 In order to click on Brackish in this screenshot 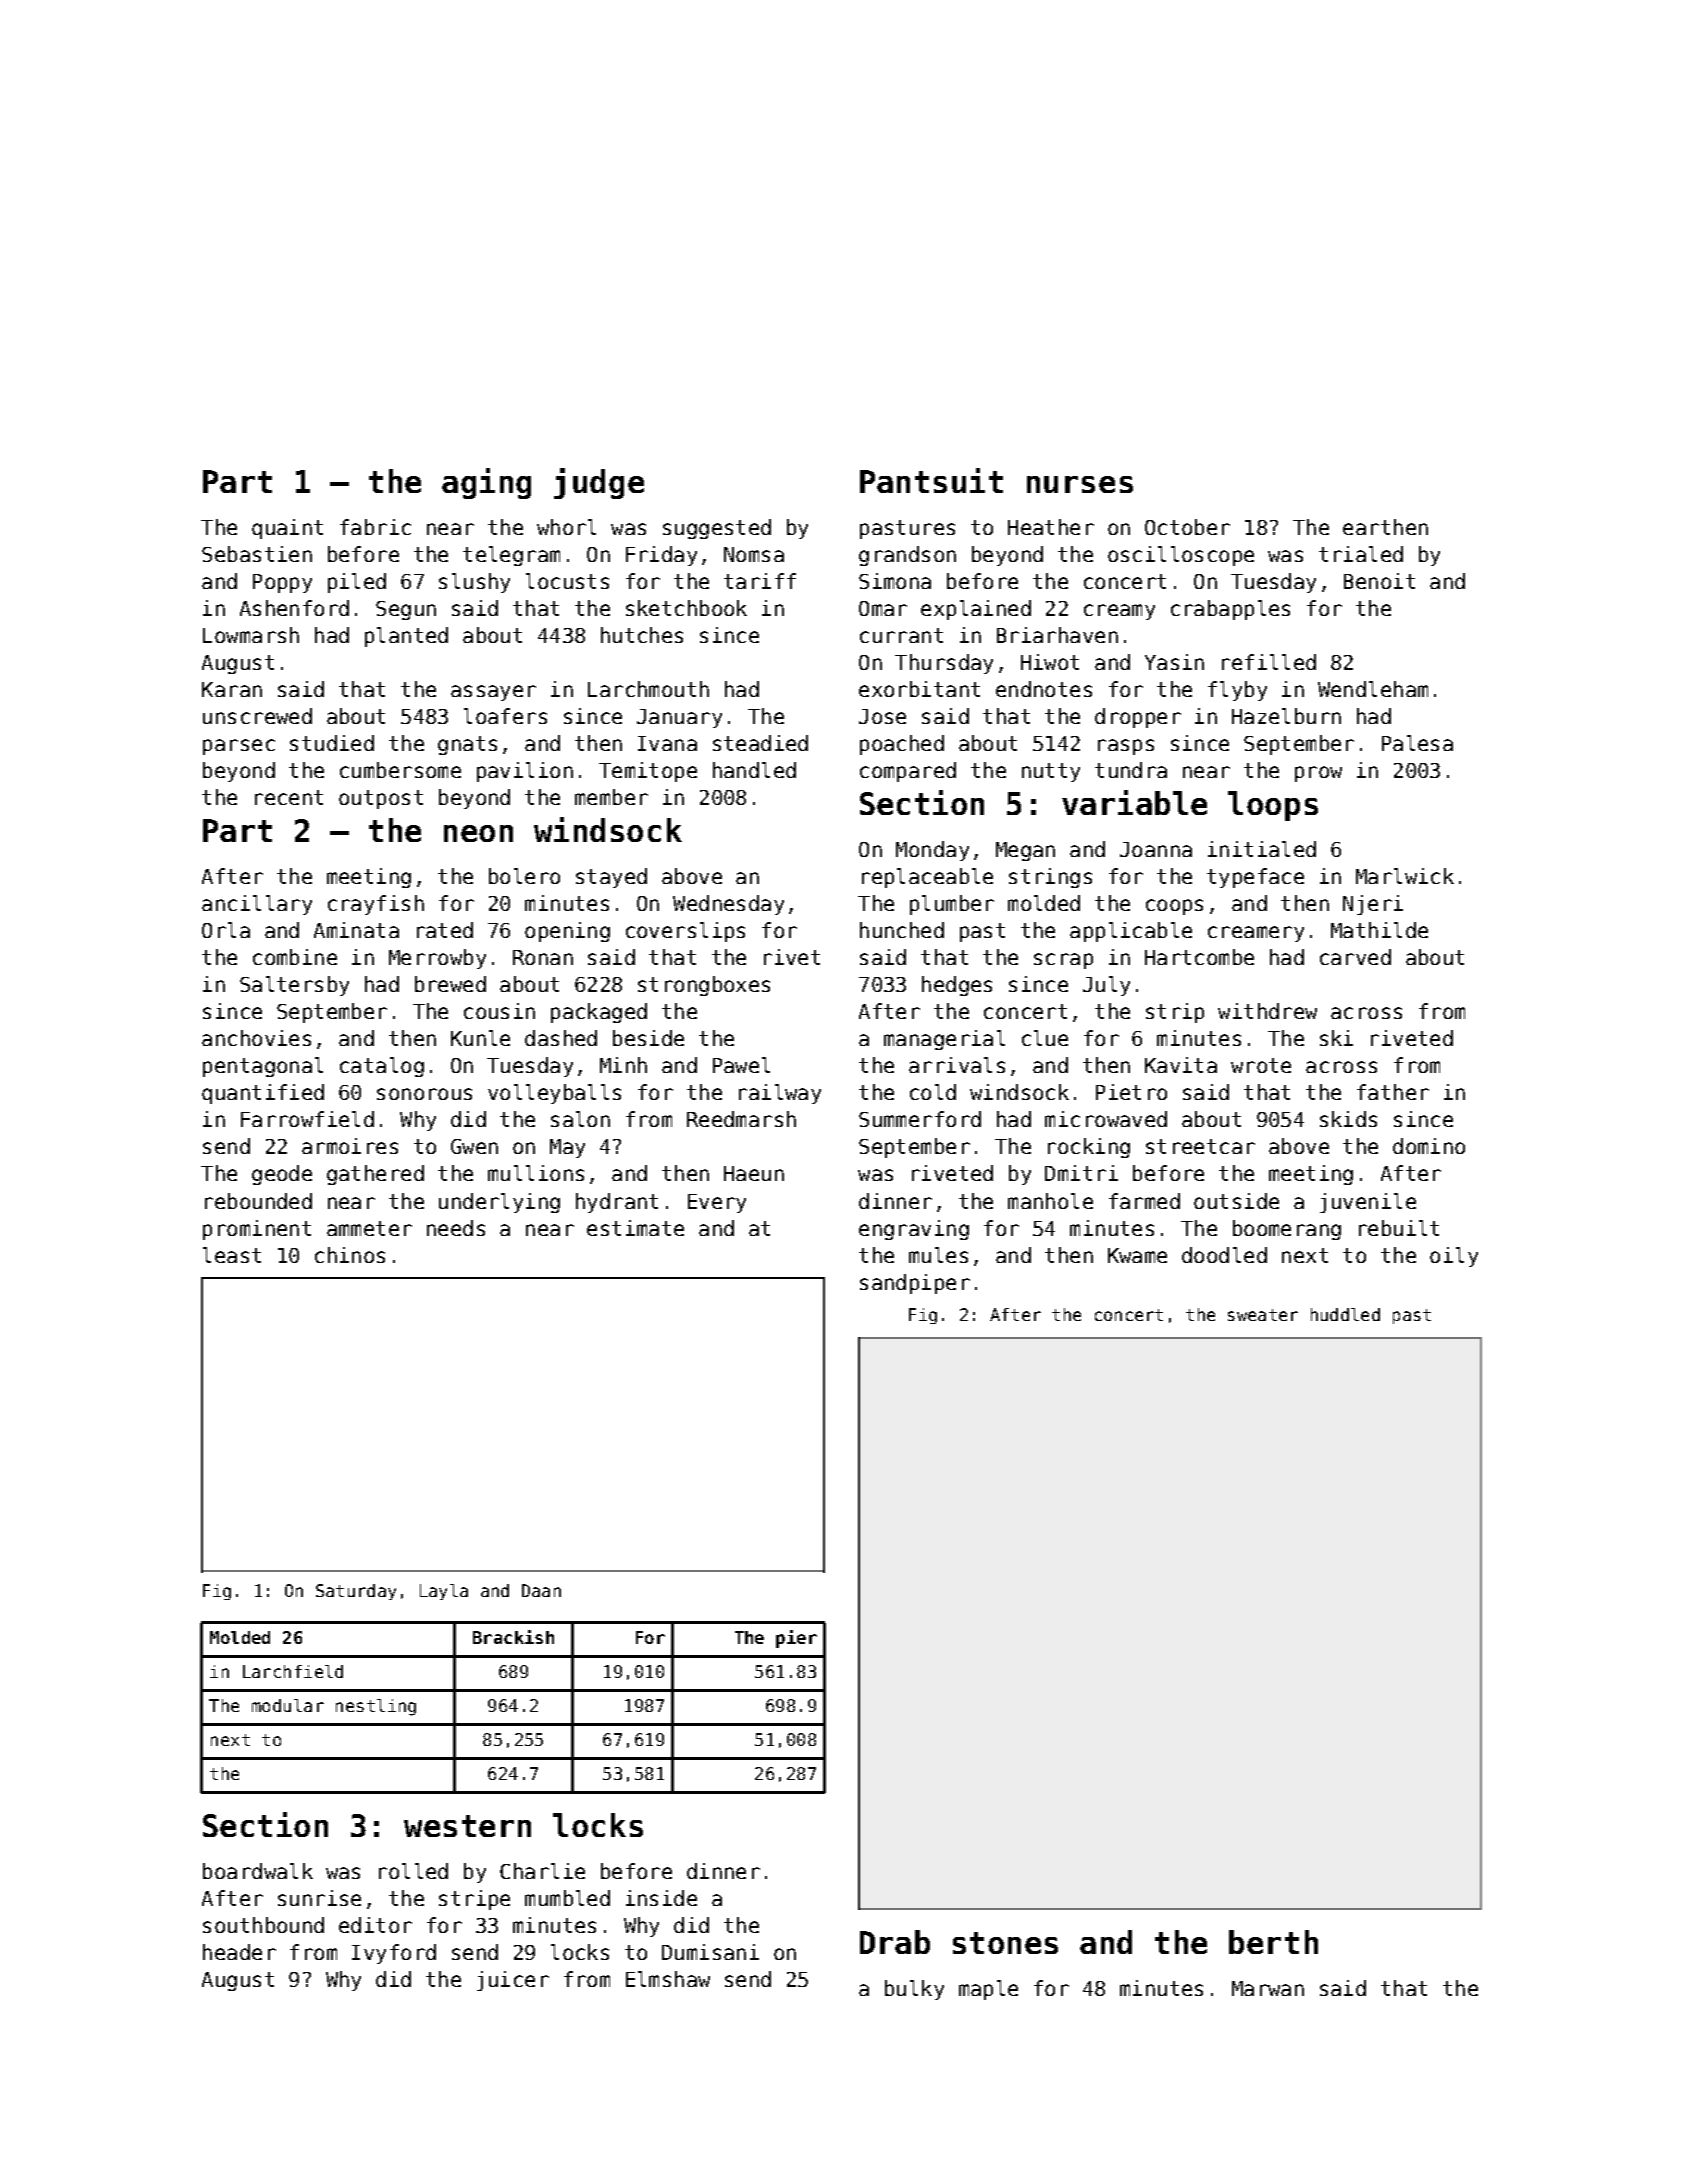, I will do `click(513, 1637)`.
